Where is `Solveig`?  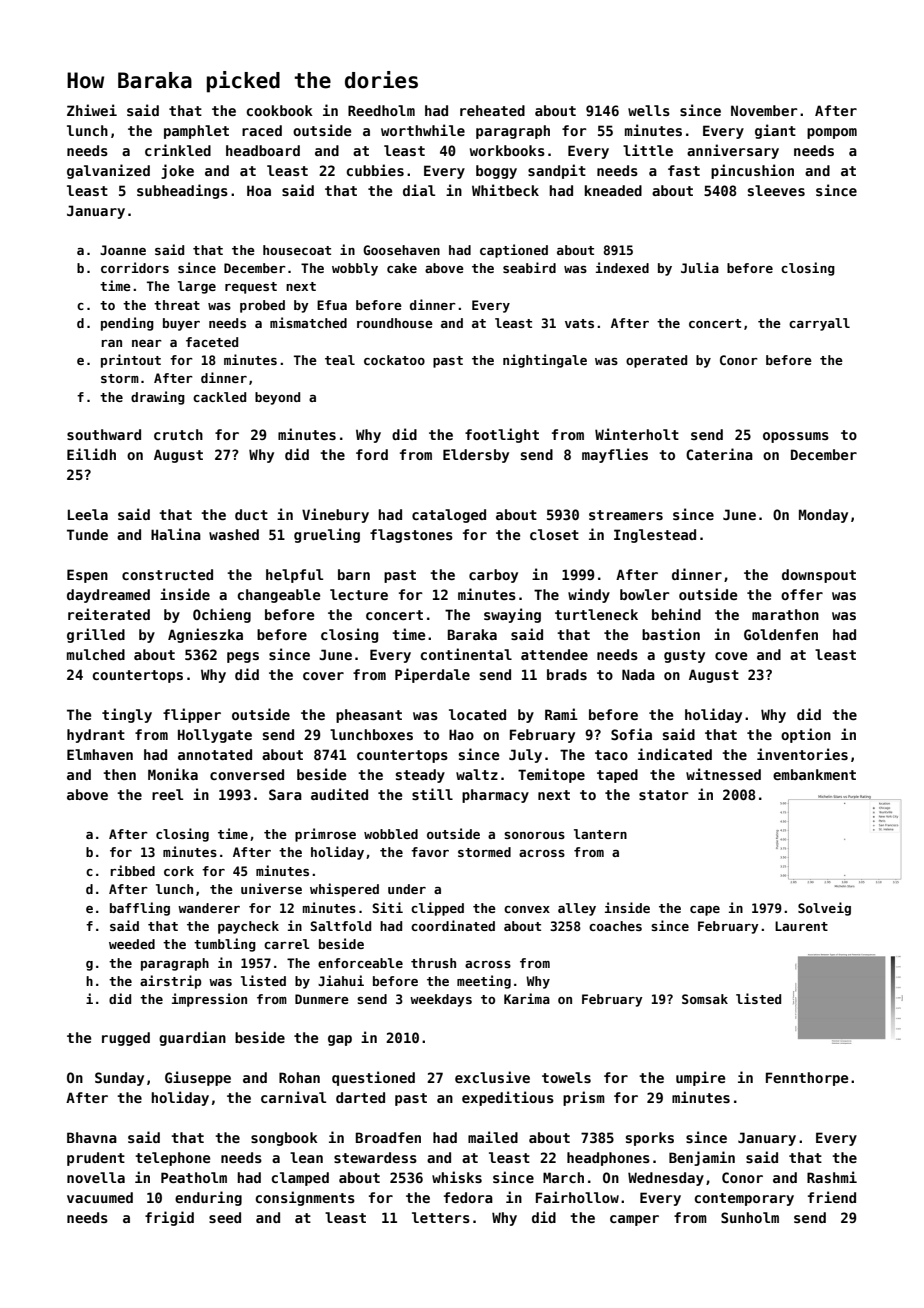 Solveig is located at coordinates (824, 909).
